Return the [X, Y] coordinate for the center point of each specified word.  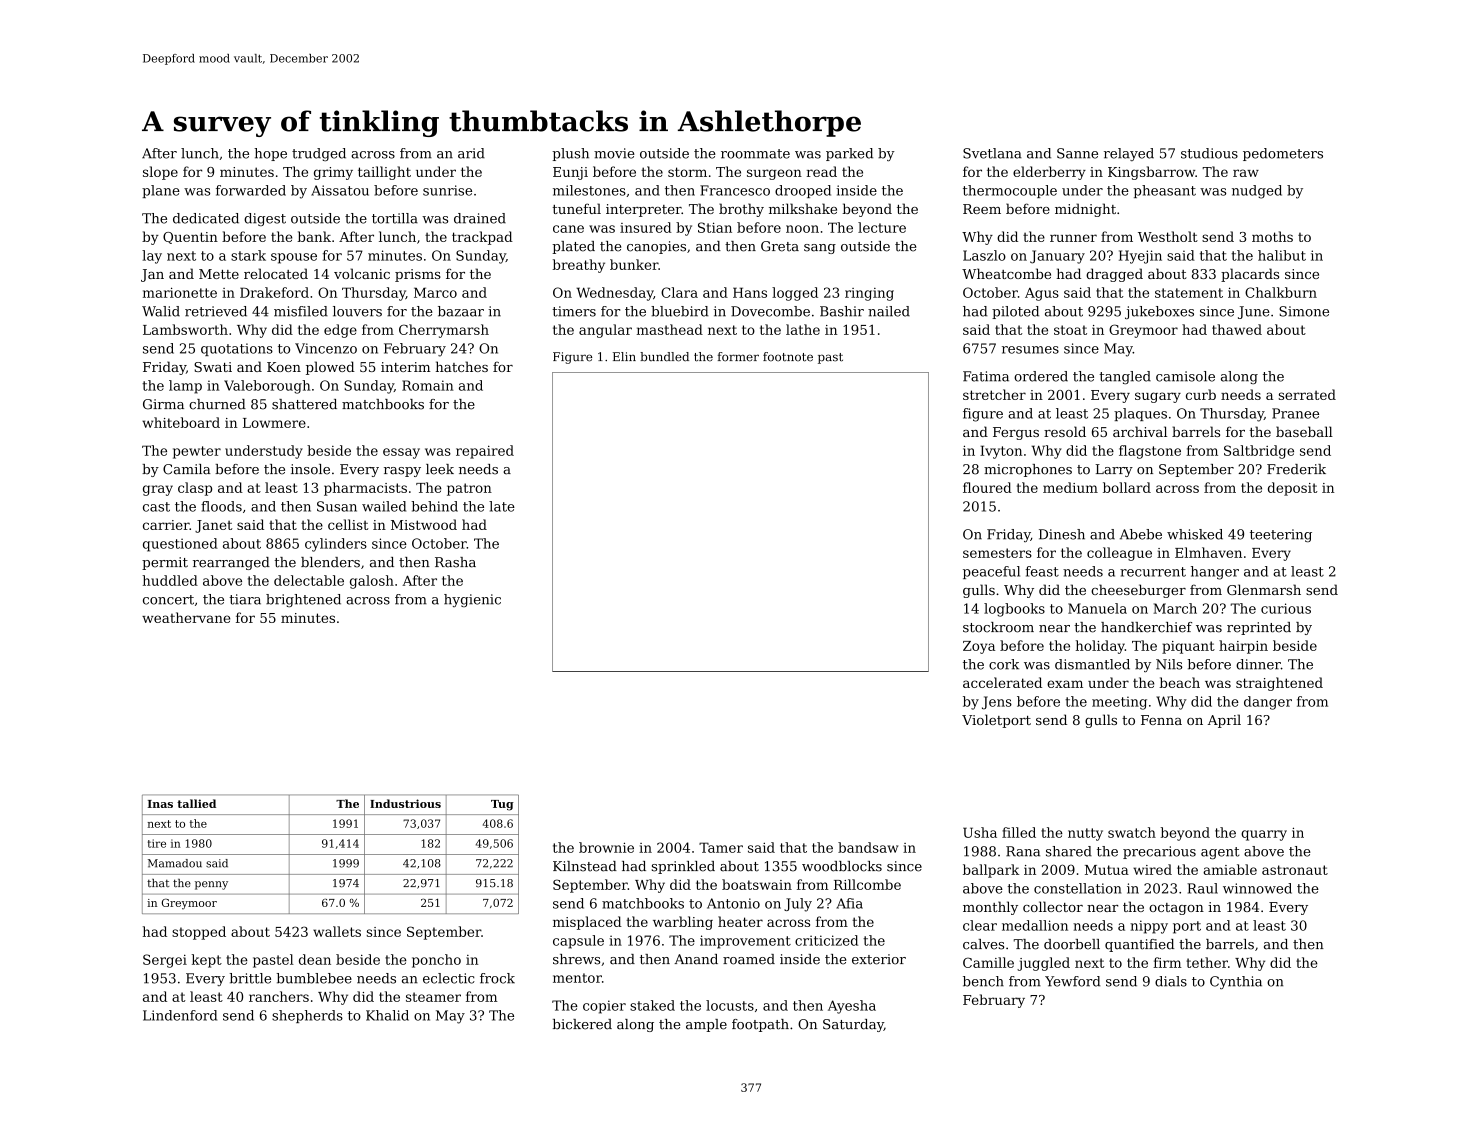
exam [1065, 684]
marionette [180, 292]
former [738, 357]
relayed [1129, 154]
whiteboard [181, 422]
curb [1201, 394]
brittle [250, 978]
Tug [502, 805]
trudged [319, 154]
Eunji [570, 173]
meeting [1119, 703]
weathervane [186, 617]
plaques [1140, 414]
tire [157, 843]
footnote [788, 357]
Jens [997, 703]
